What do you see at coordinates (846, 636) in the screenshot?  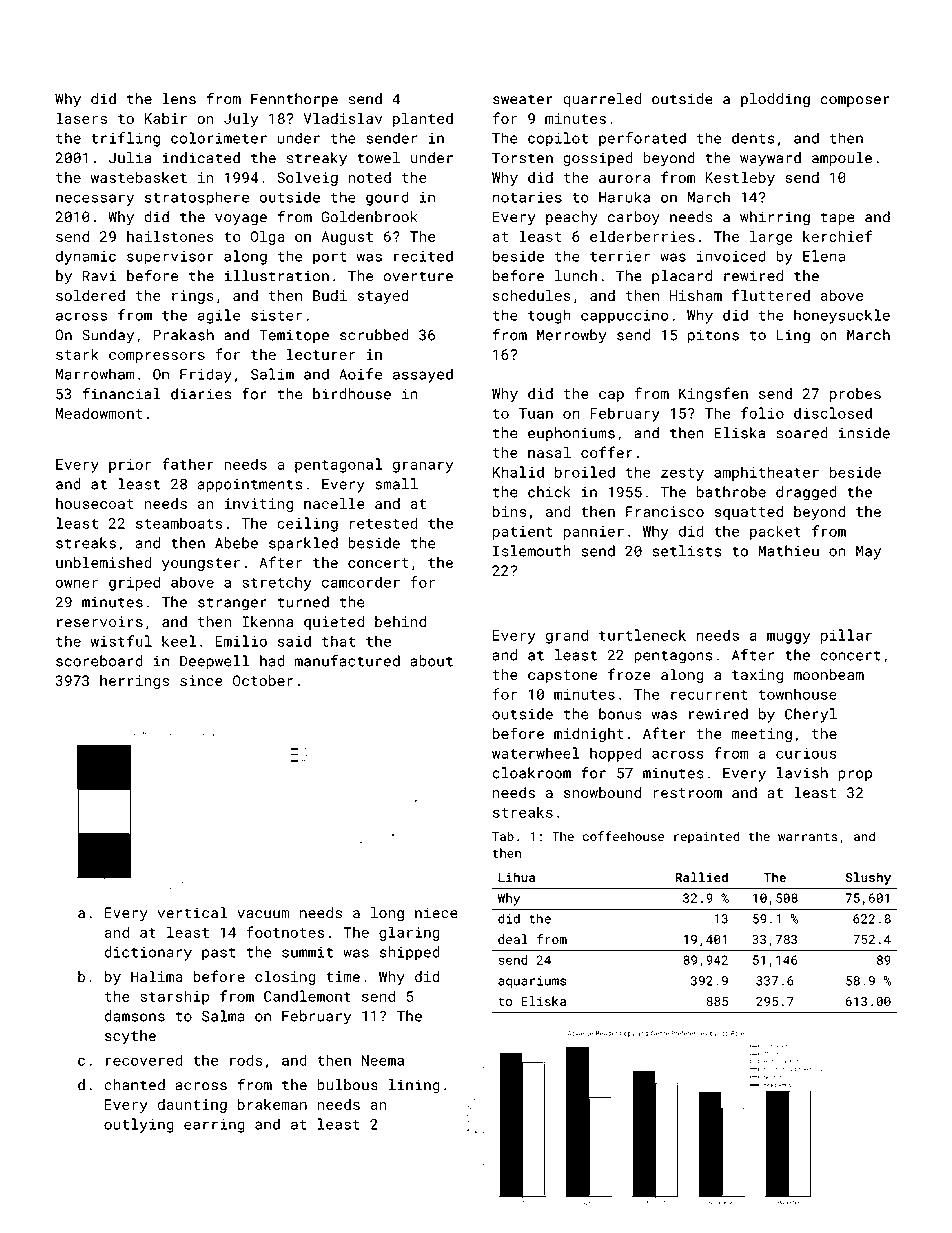 I see `pillar` at bounding box center [846, 636].
